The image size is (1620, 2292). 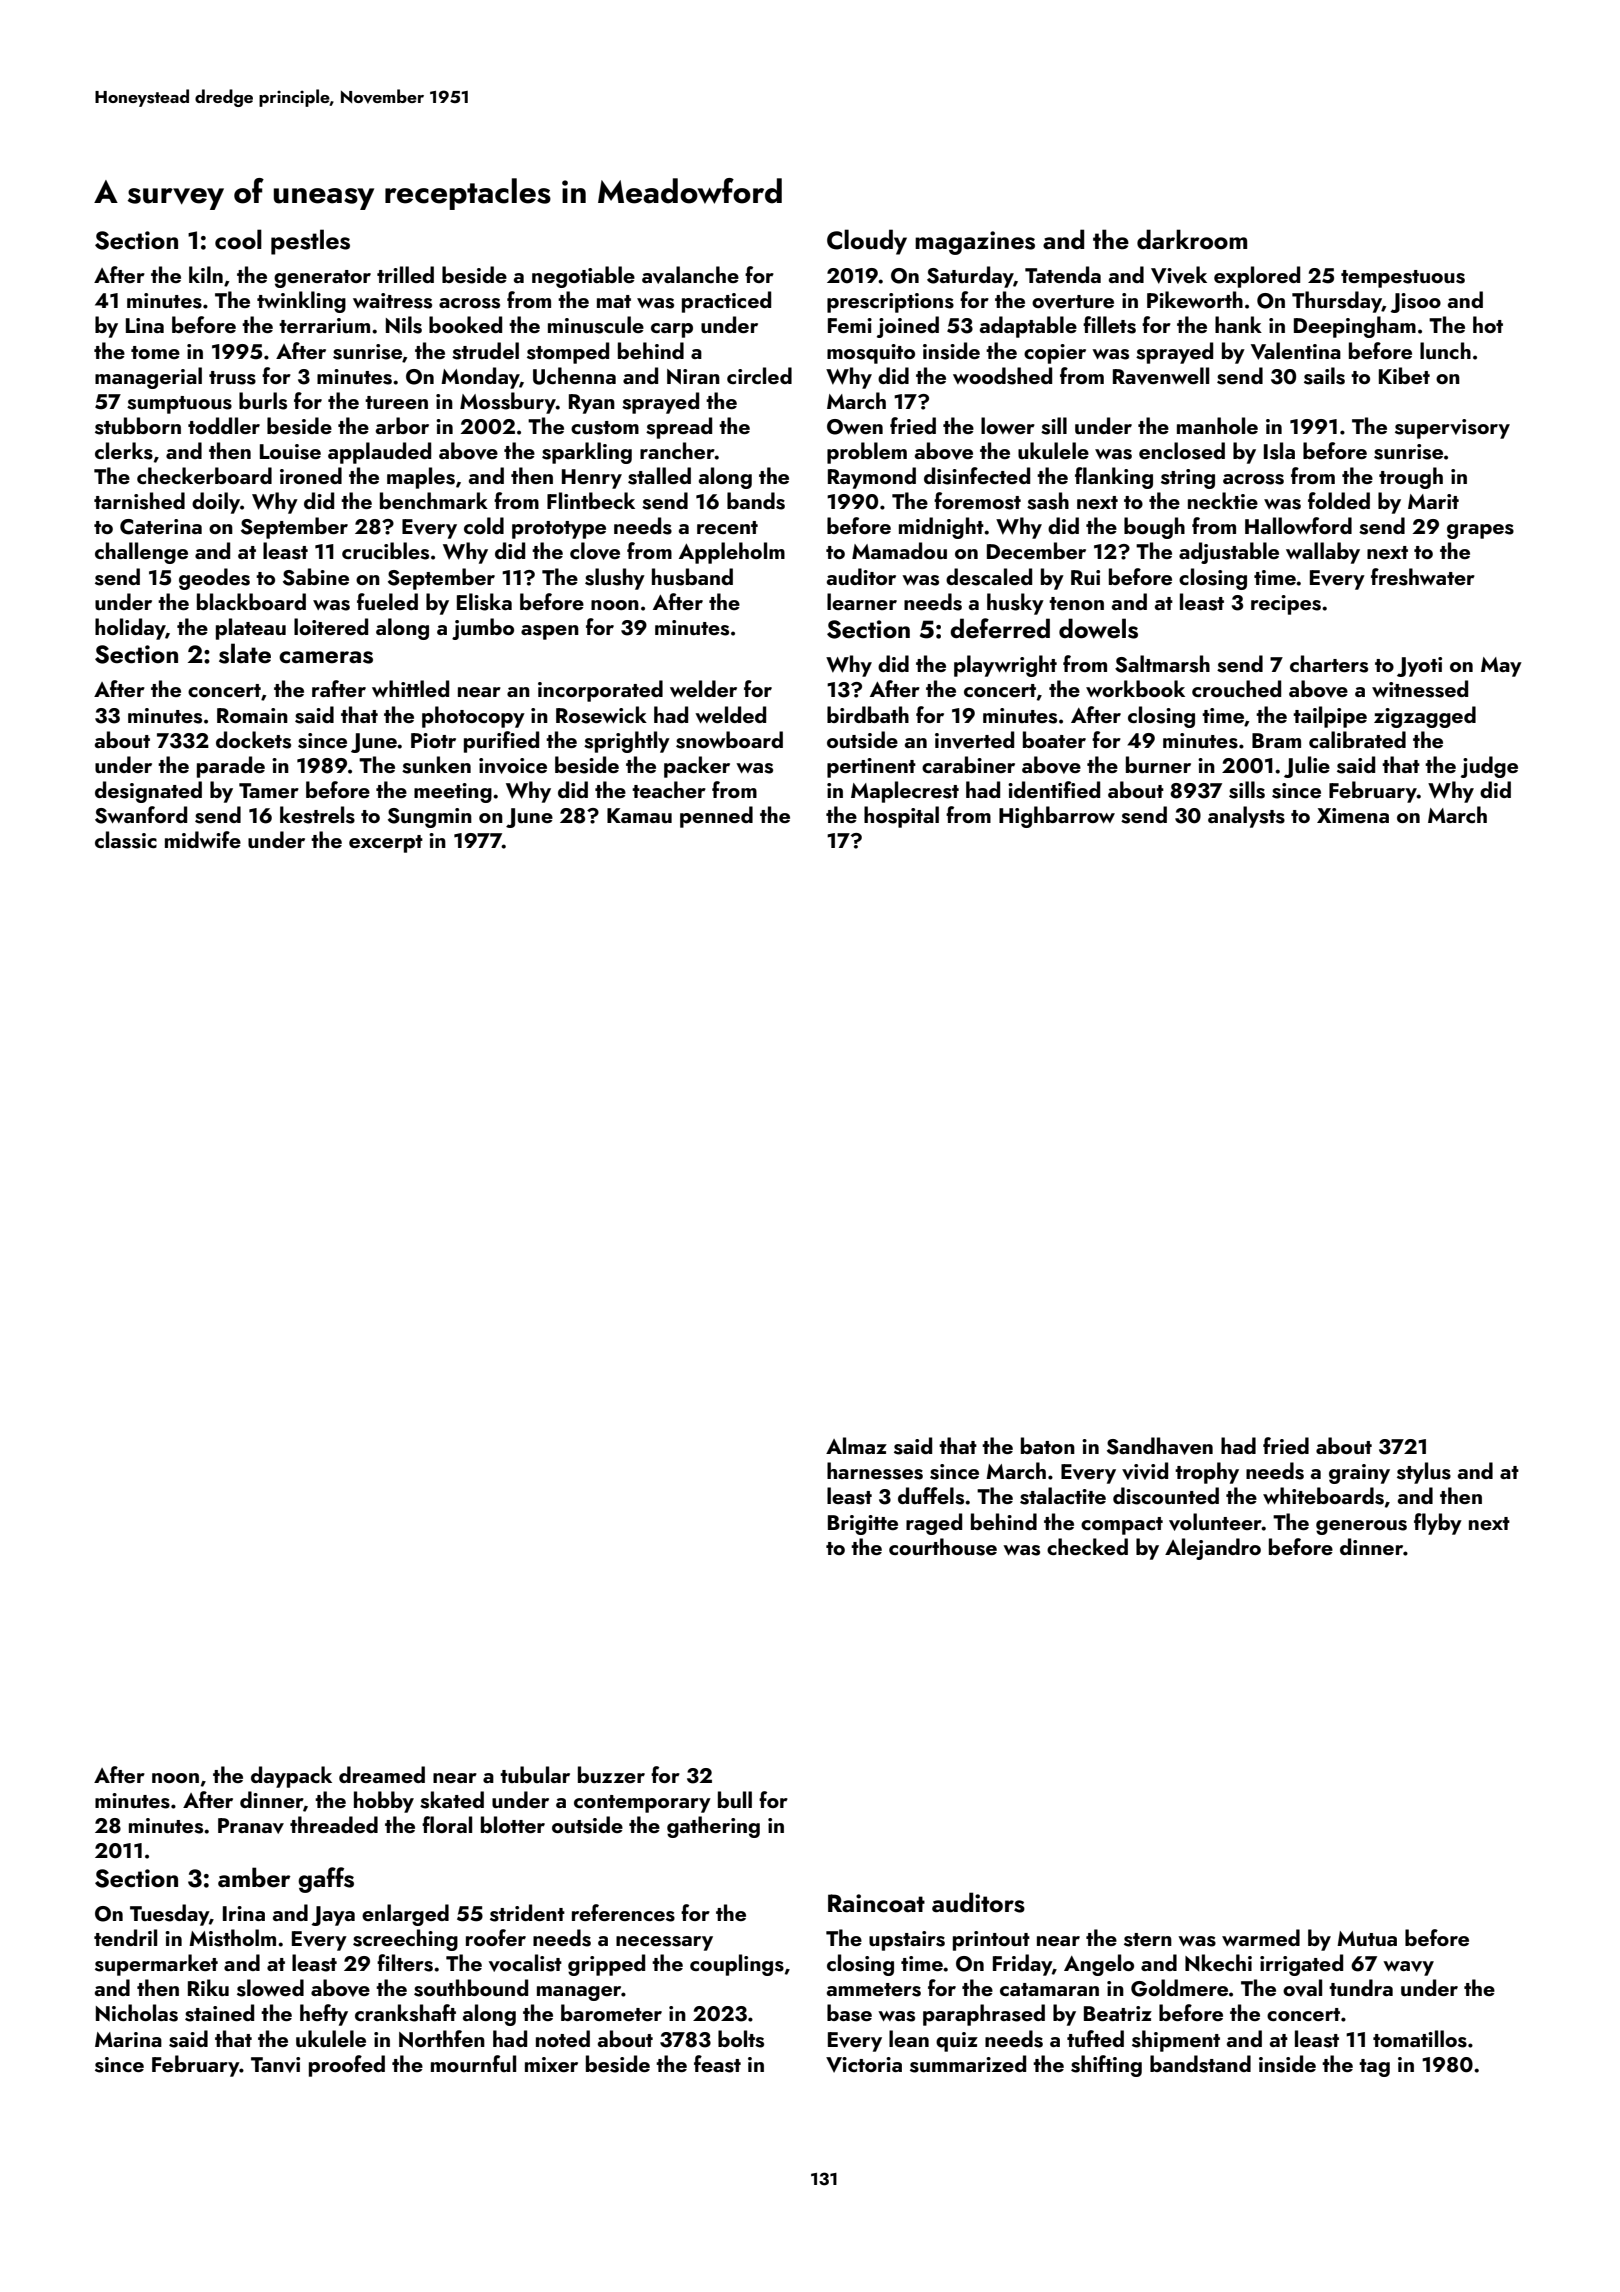 I want to click on feast, so click(x=717, y=2064).
